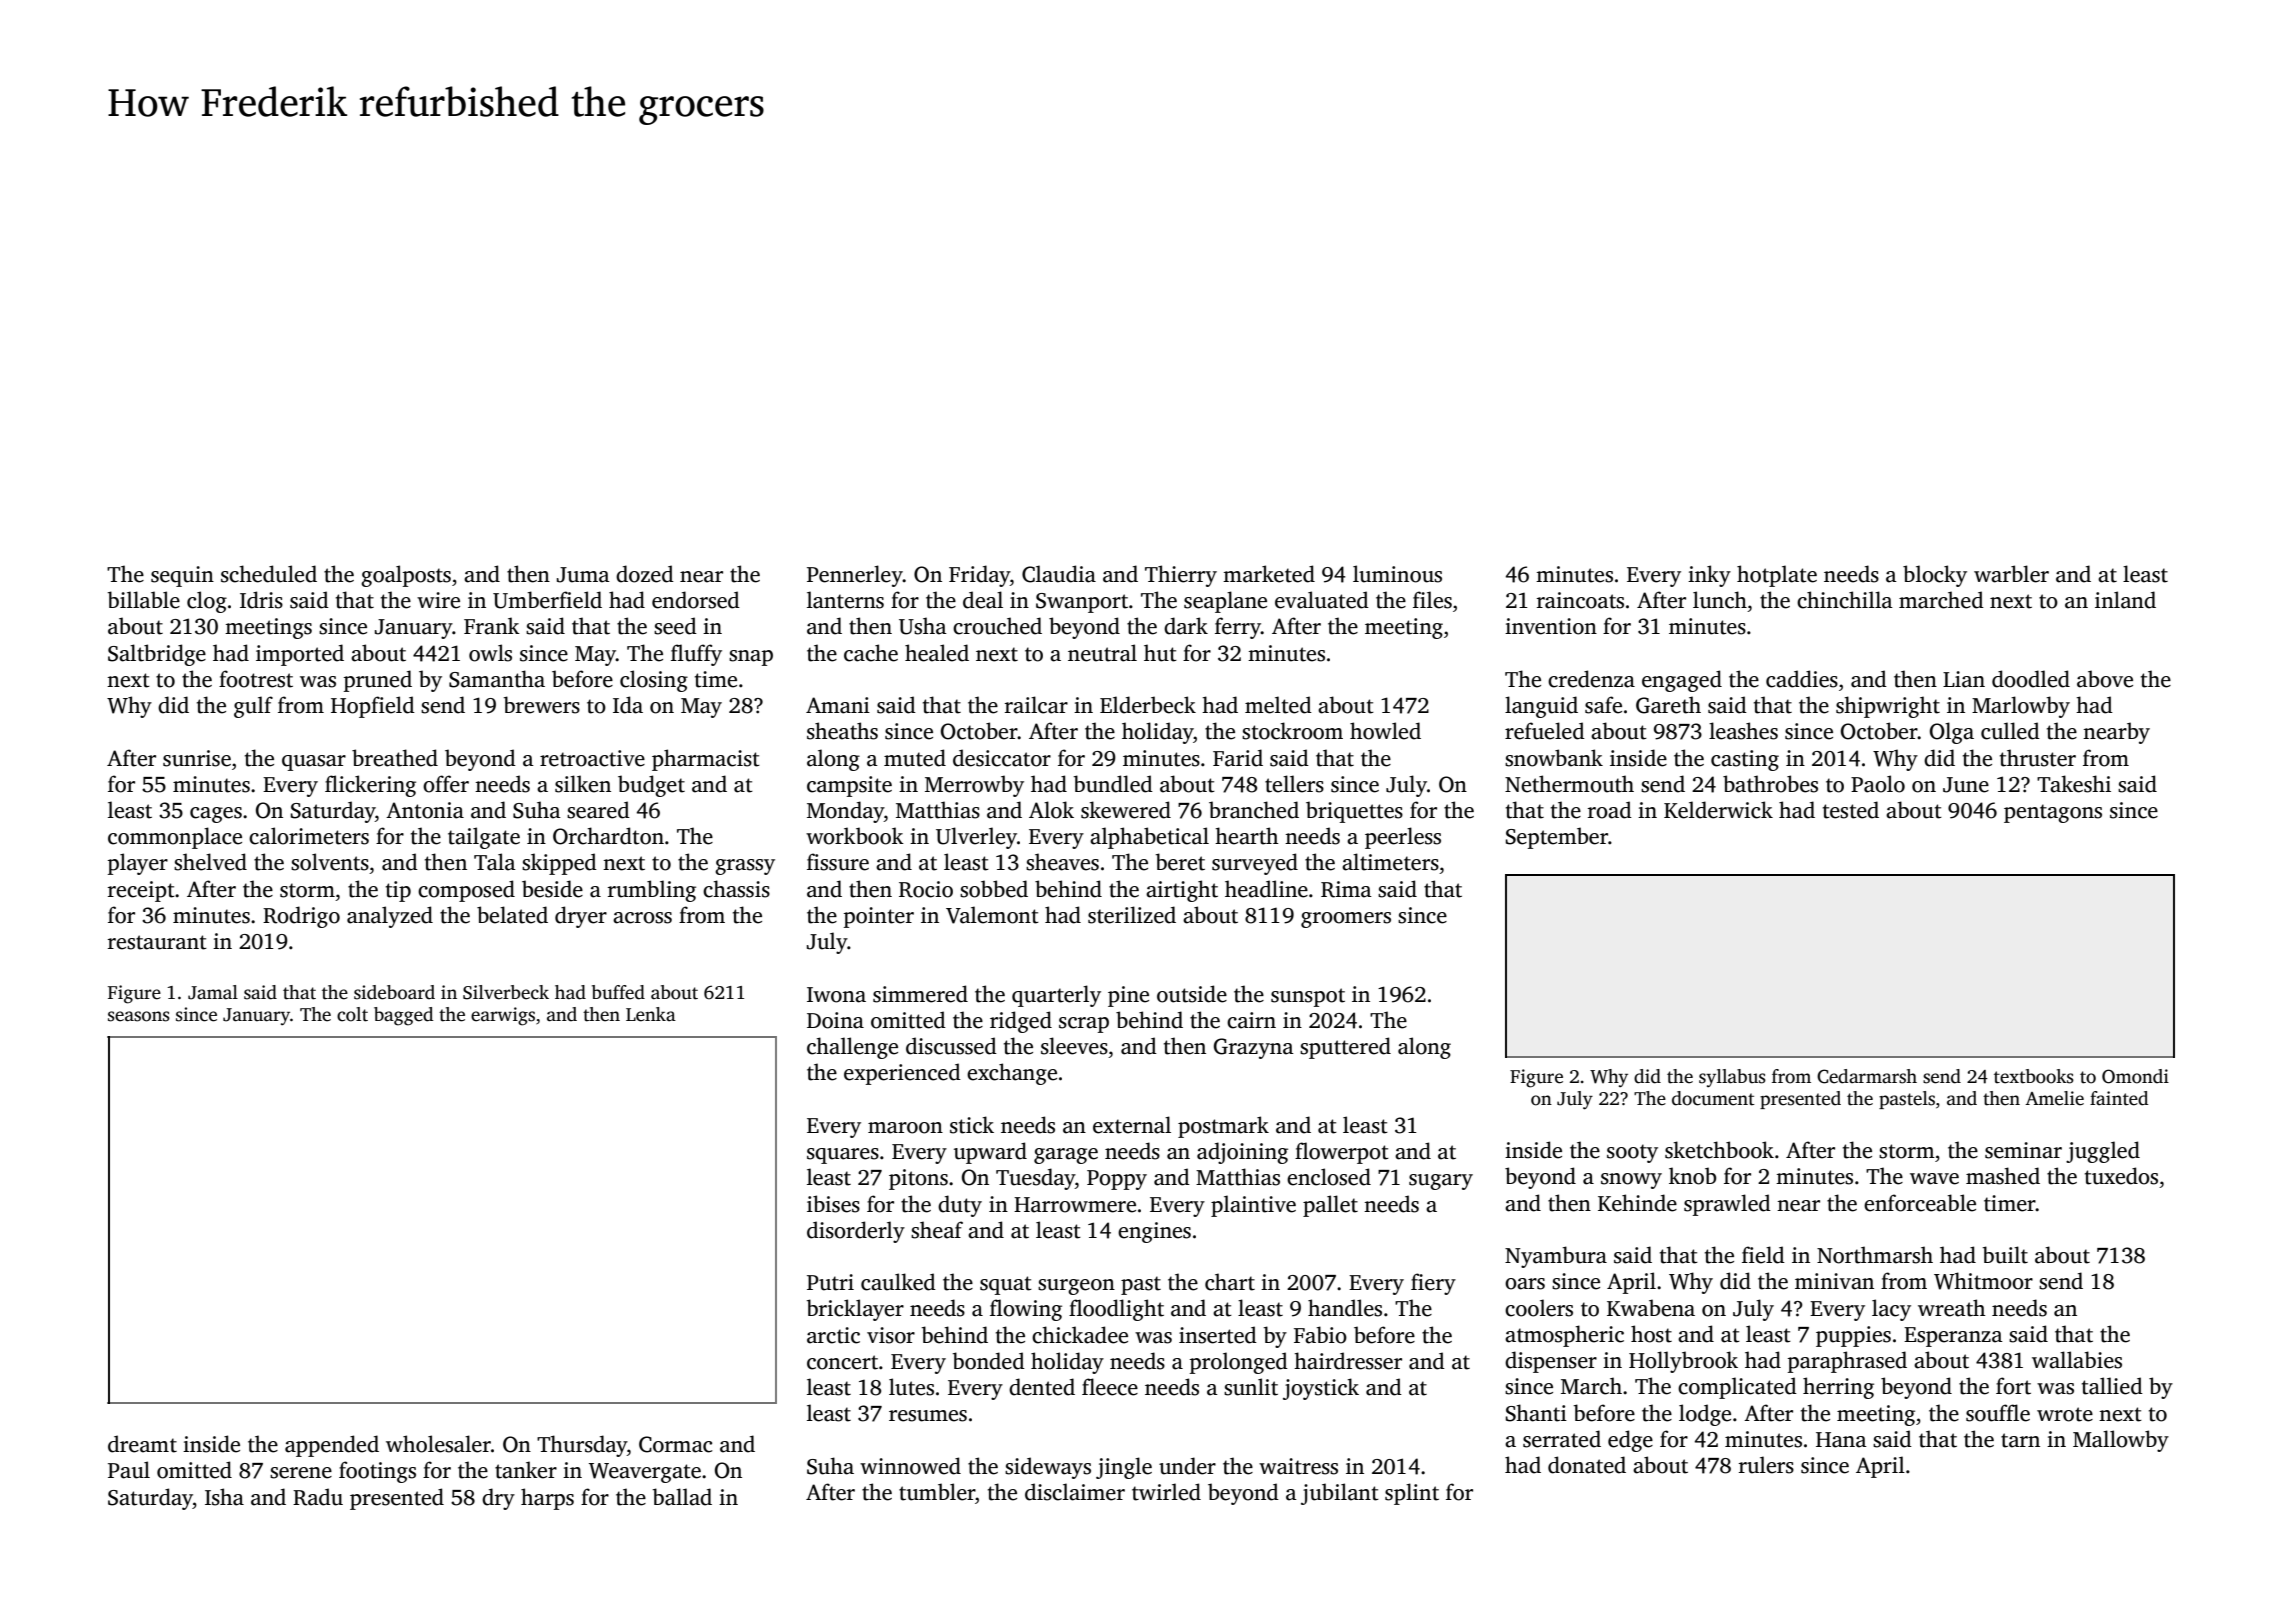 This screenshot has width=2282, height=1614. Describe the element at coordinates (918, 1179) in the screenshot. I see `pitons` at that location.
